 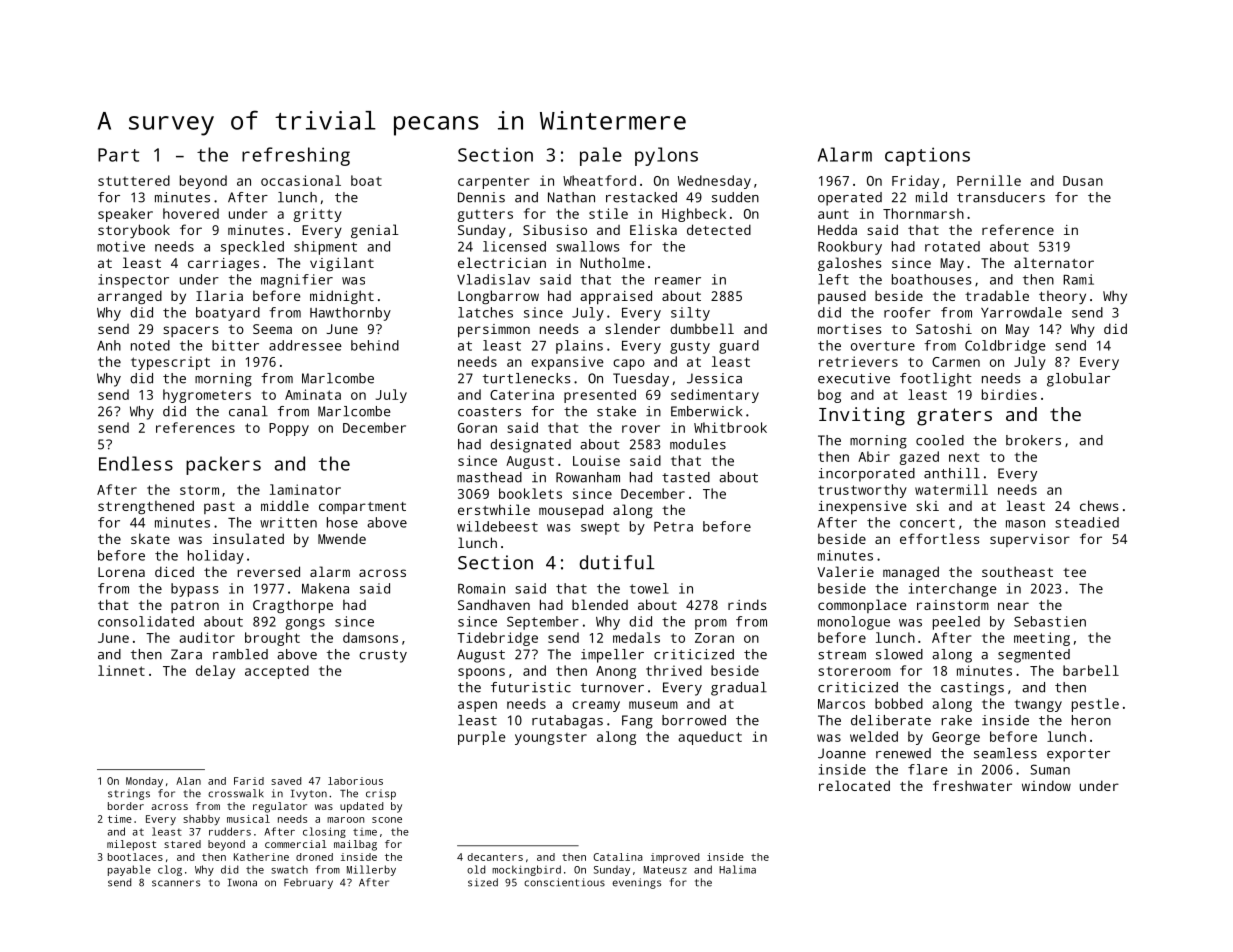 What do you see at coordinates (308, 883) in the image?
I see `February` at bounding box center [308, 883].
